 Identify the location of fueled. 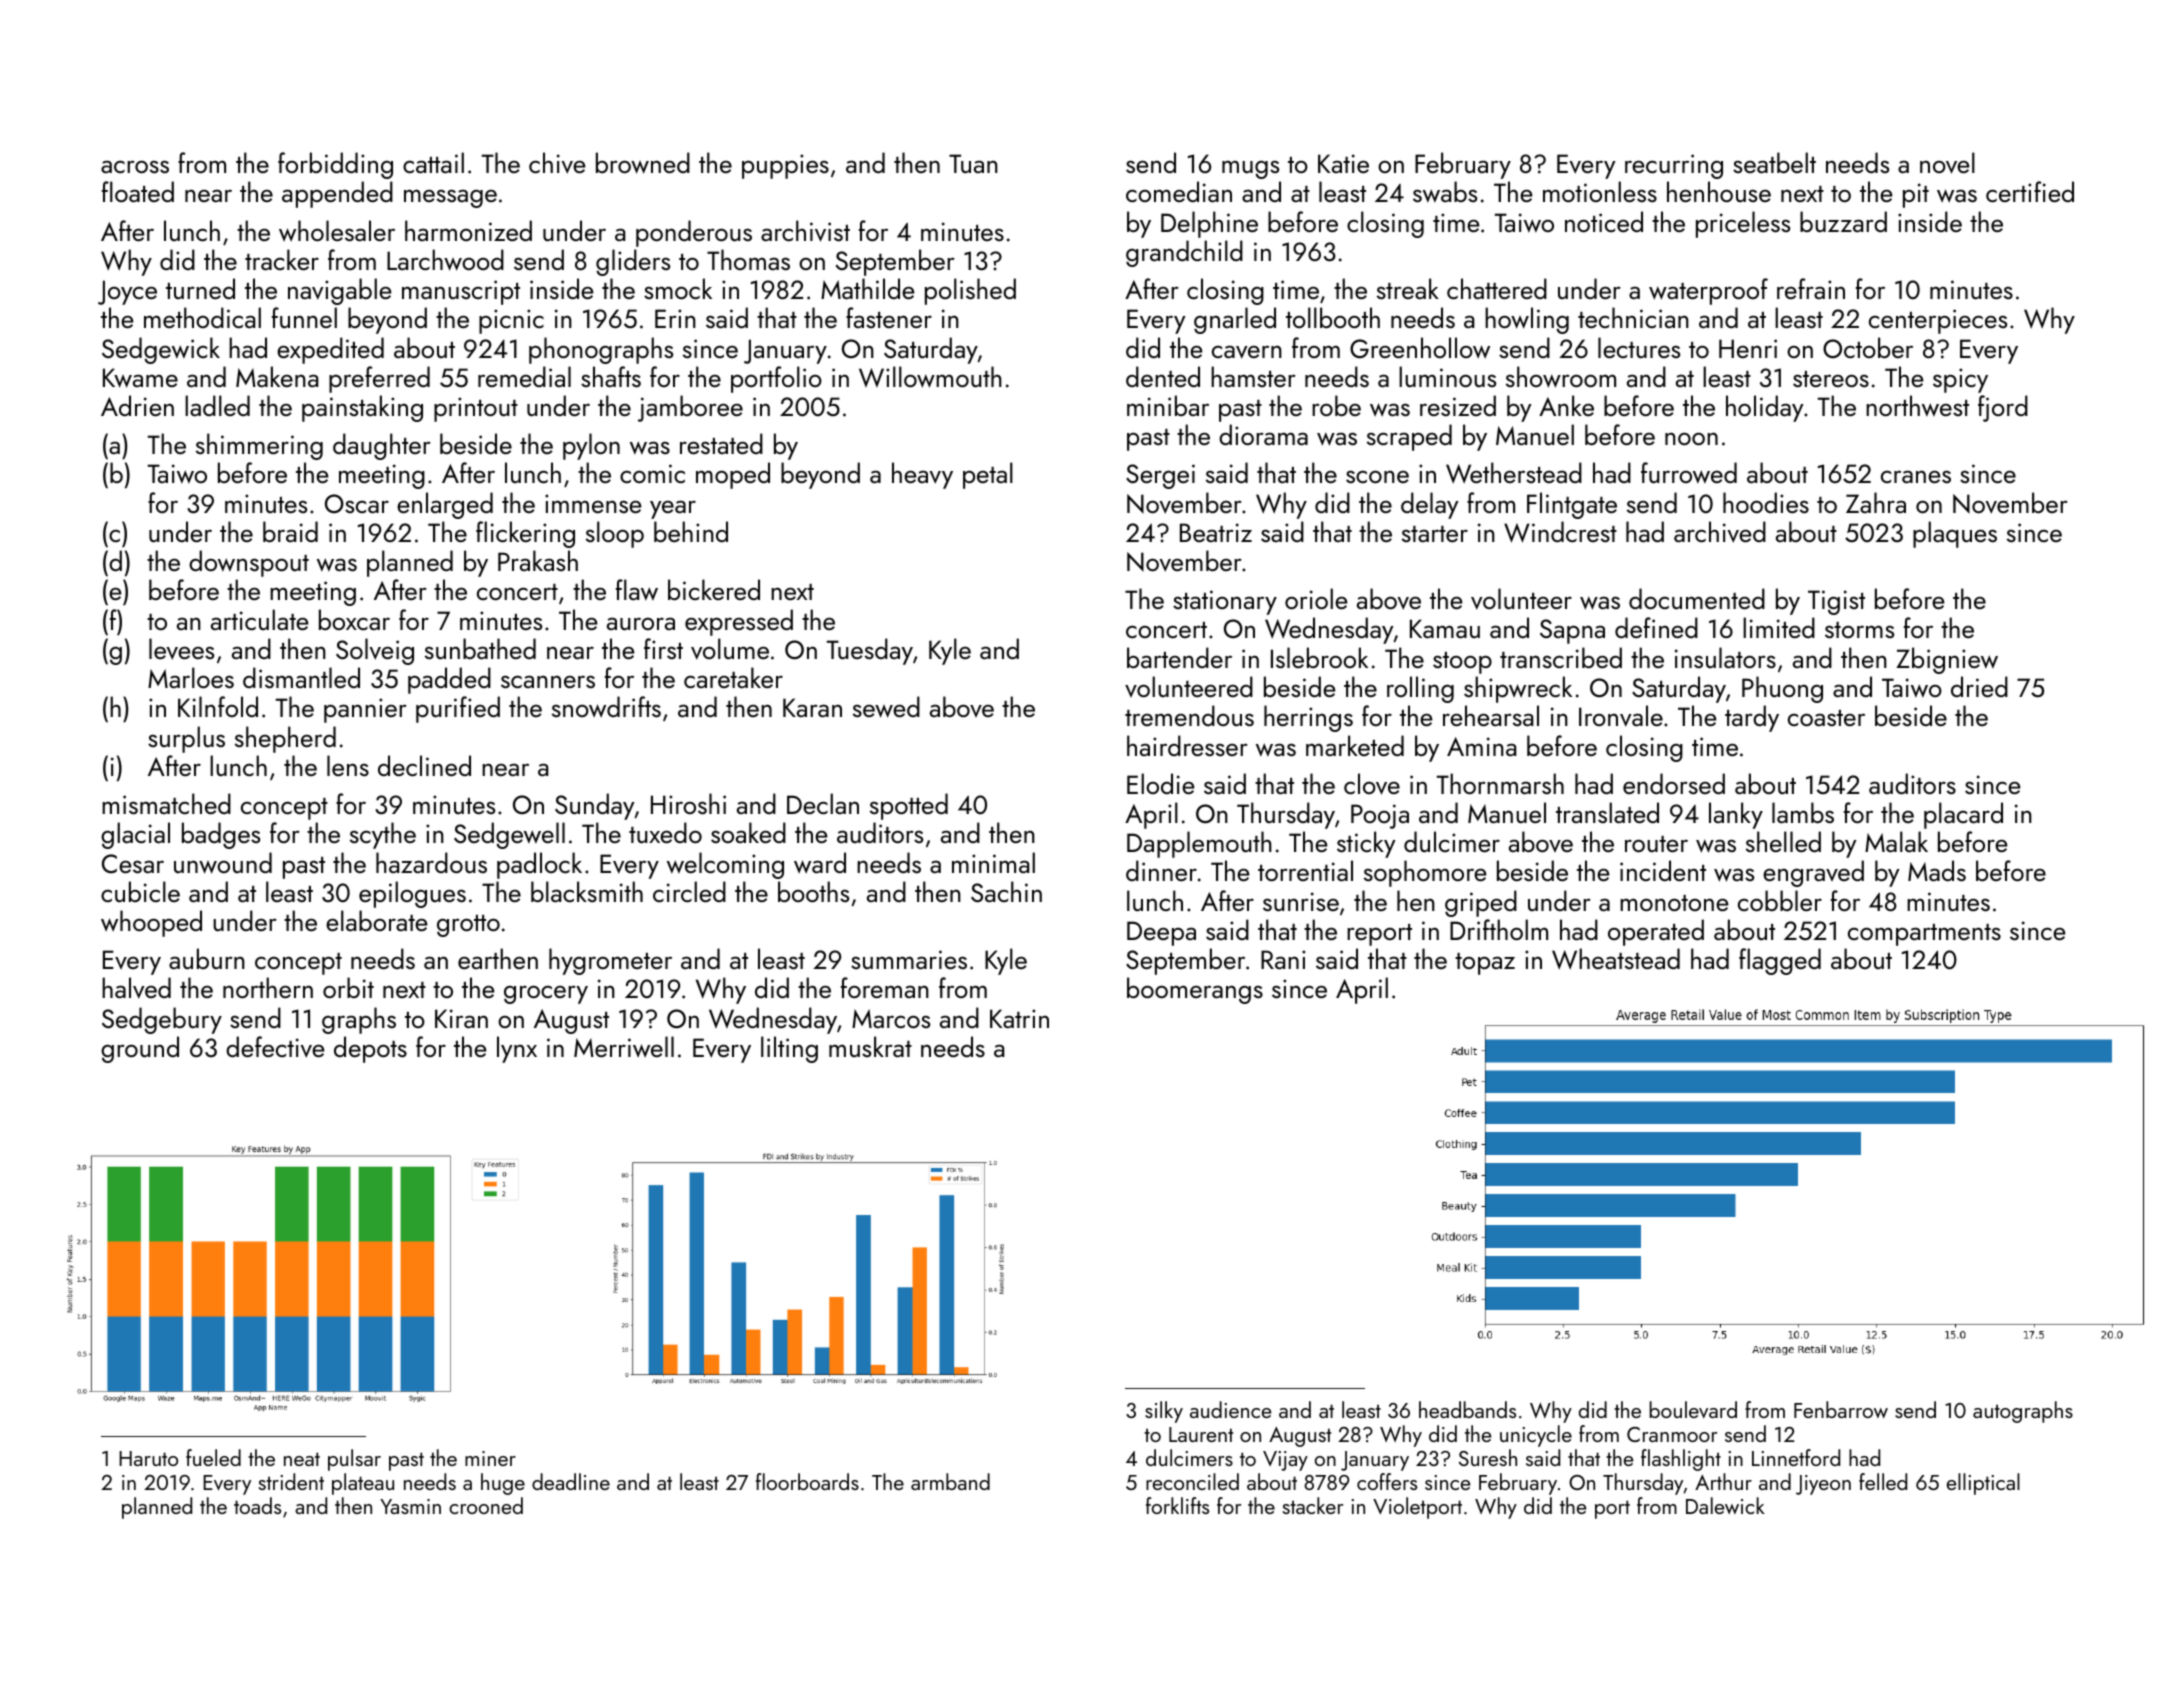
(213, 1457).
